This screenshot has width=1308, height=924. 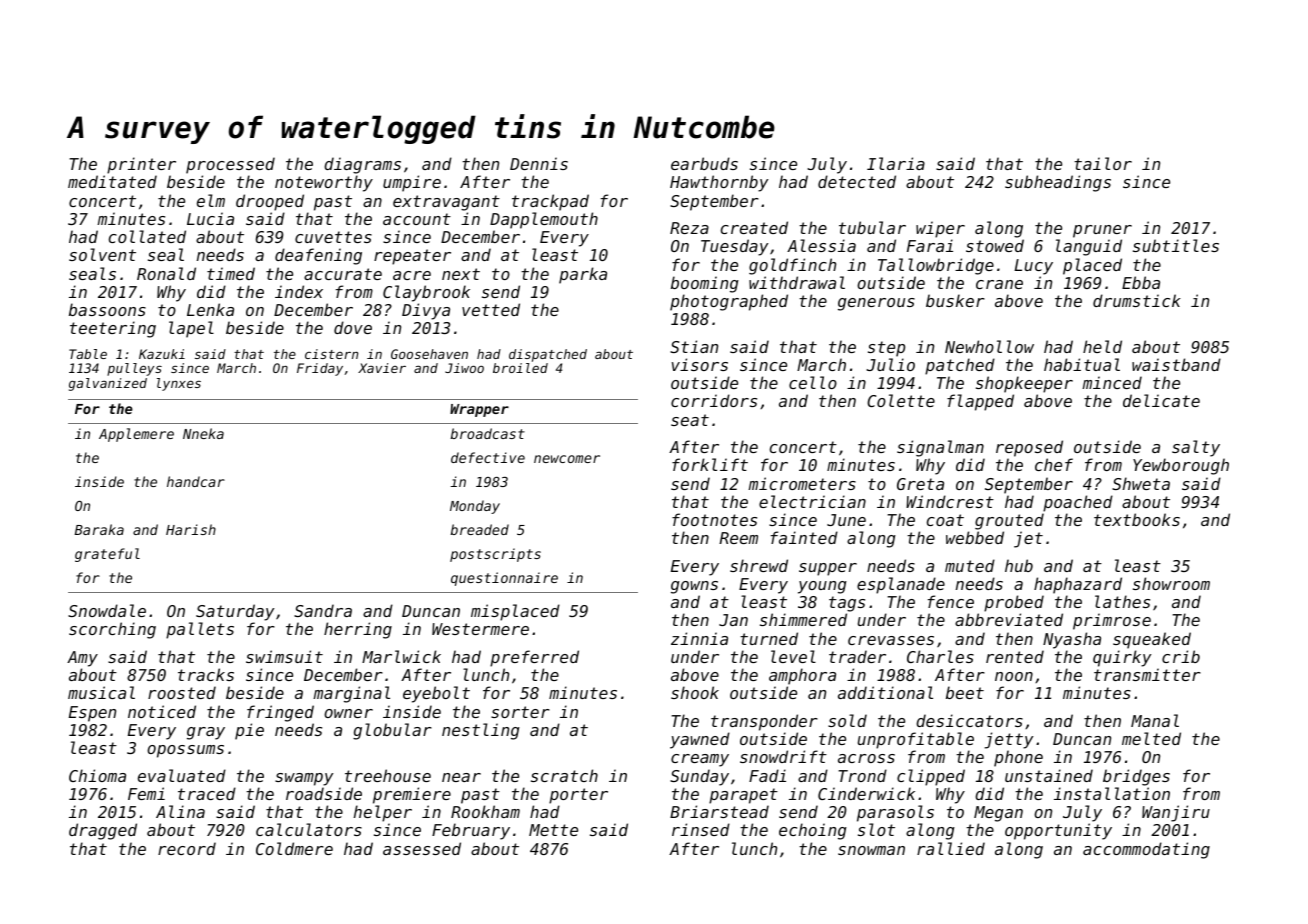 What do you see at coordinates (392, 731) in the screenshot?
I see `globular` at bounding box center [392, 731].
